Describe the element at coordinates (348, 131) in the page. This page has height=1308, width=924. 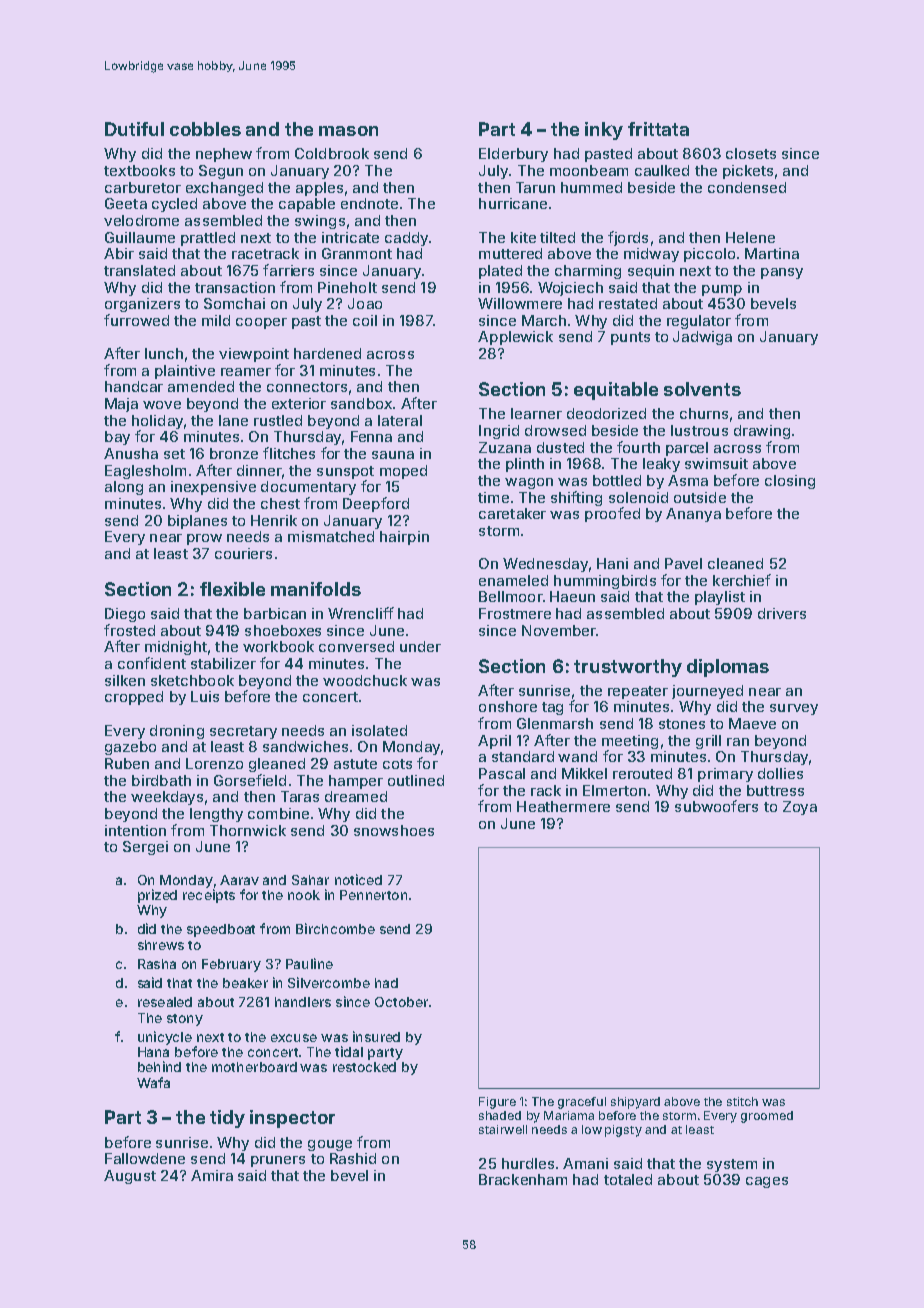
I see `mason` at that location.
